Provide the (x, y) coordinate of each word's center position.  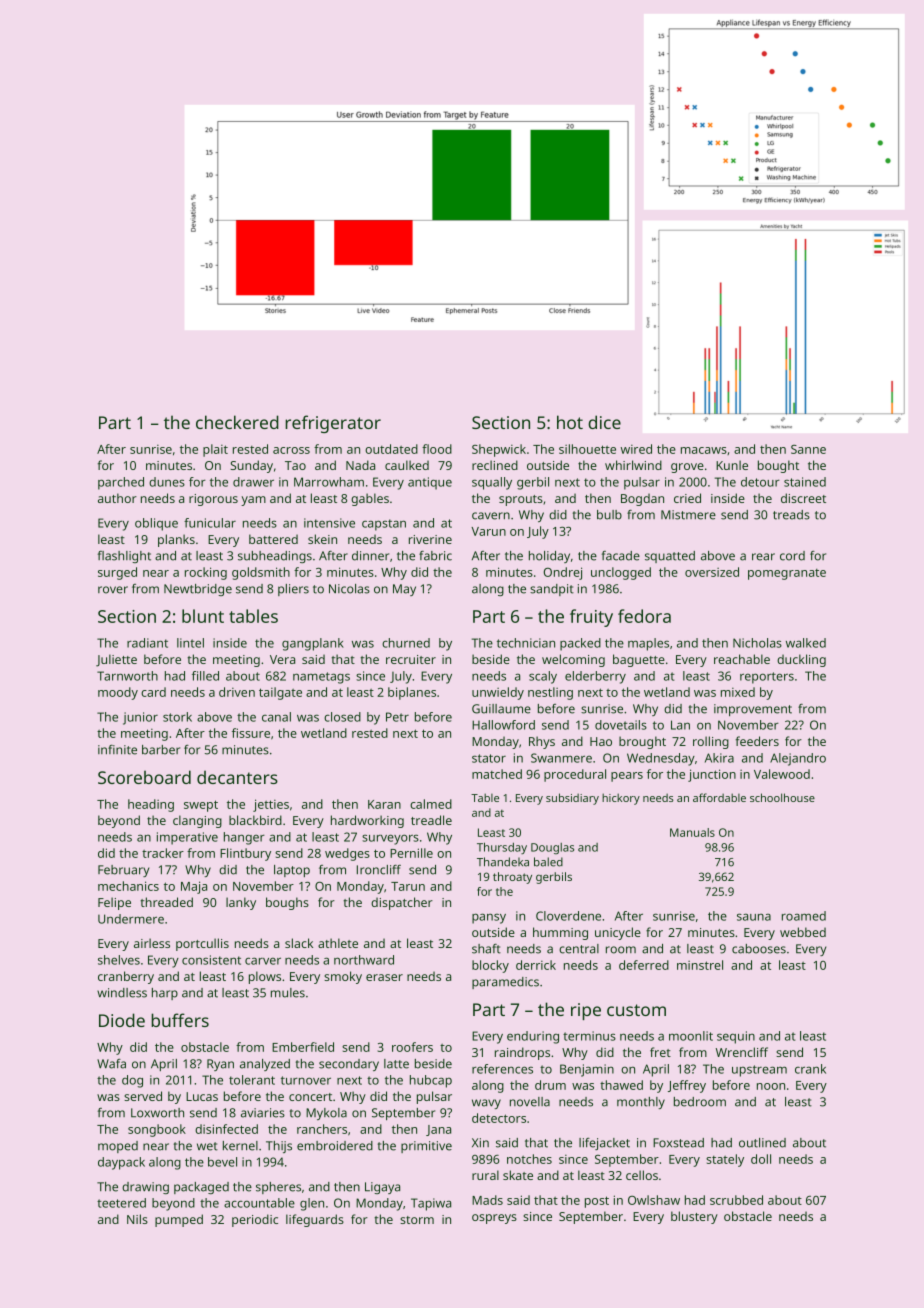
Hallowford (503, 725)
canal (276, 717)
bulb (609, 515)
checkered (237, 422)
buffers (180, 1020)
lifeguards (315, 1220)
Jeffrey (687, 1086)
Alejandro (798, 759)
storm (417, 1220)
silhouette (587, 449)
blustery (694, 1217)
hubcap (431, 1081)
